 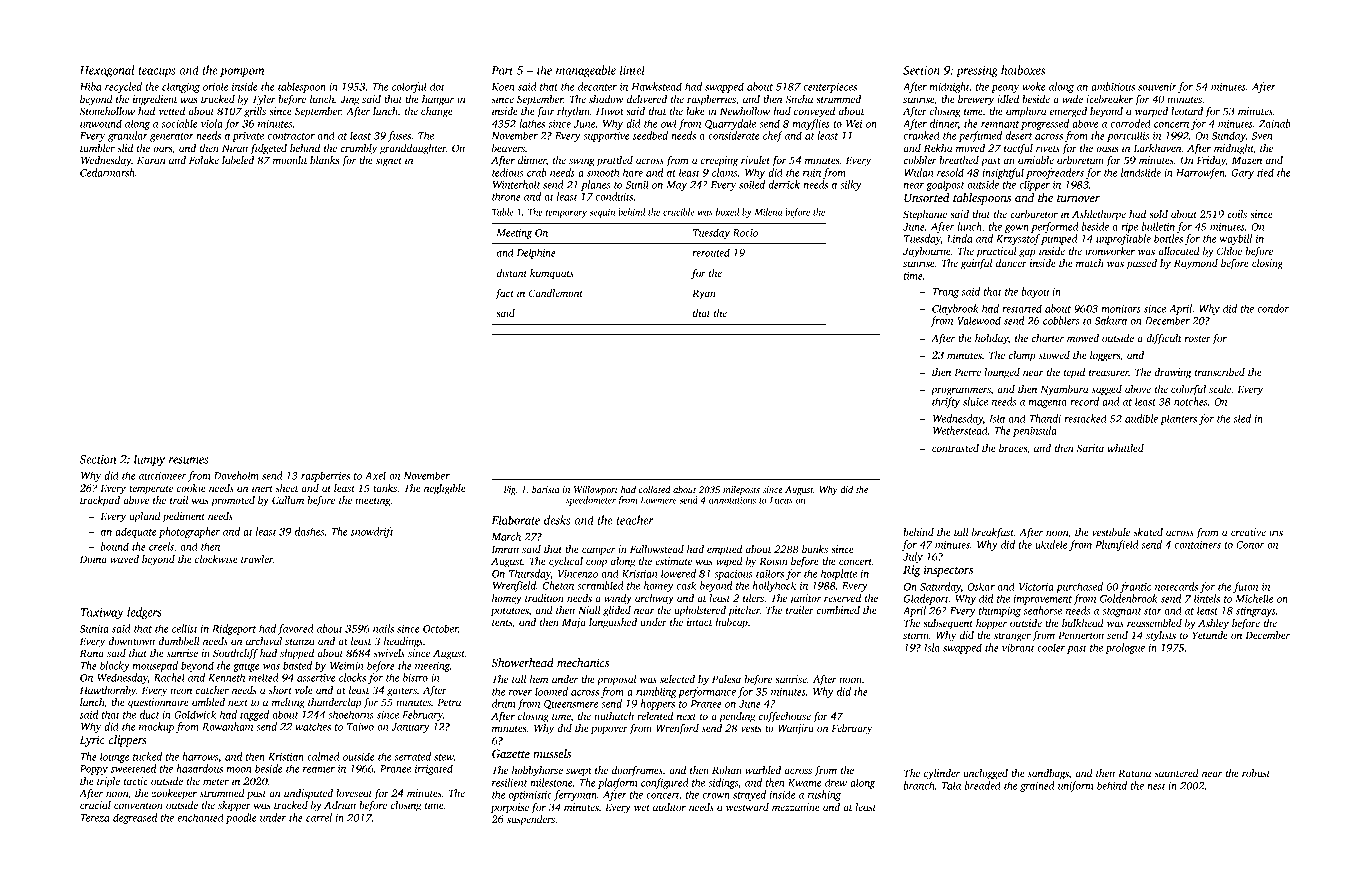 What do you see at coordinates (575, 795) in the page?
I see `ferryman` at bounding box center [575, 795].
